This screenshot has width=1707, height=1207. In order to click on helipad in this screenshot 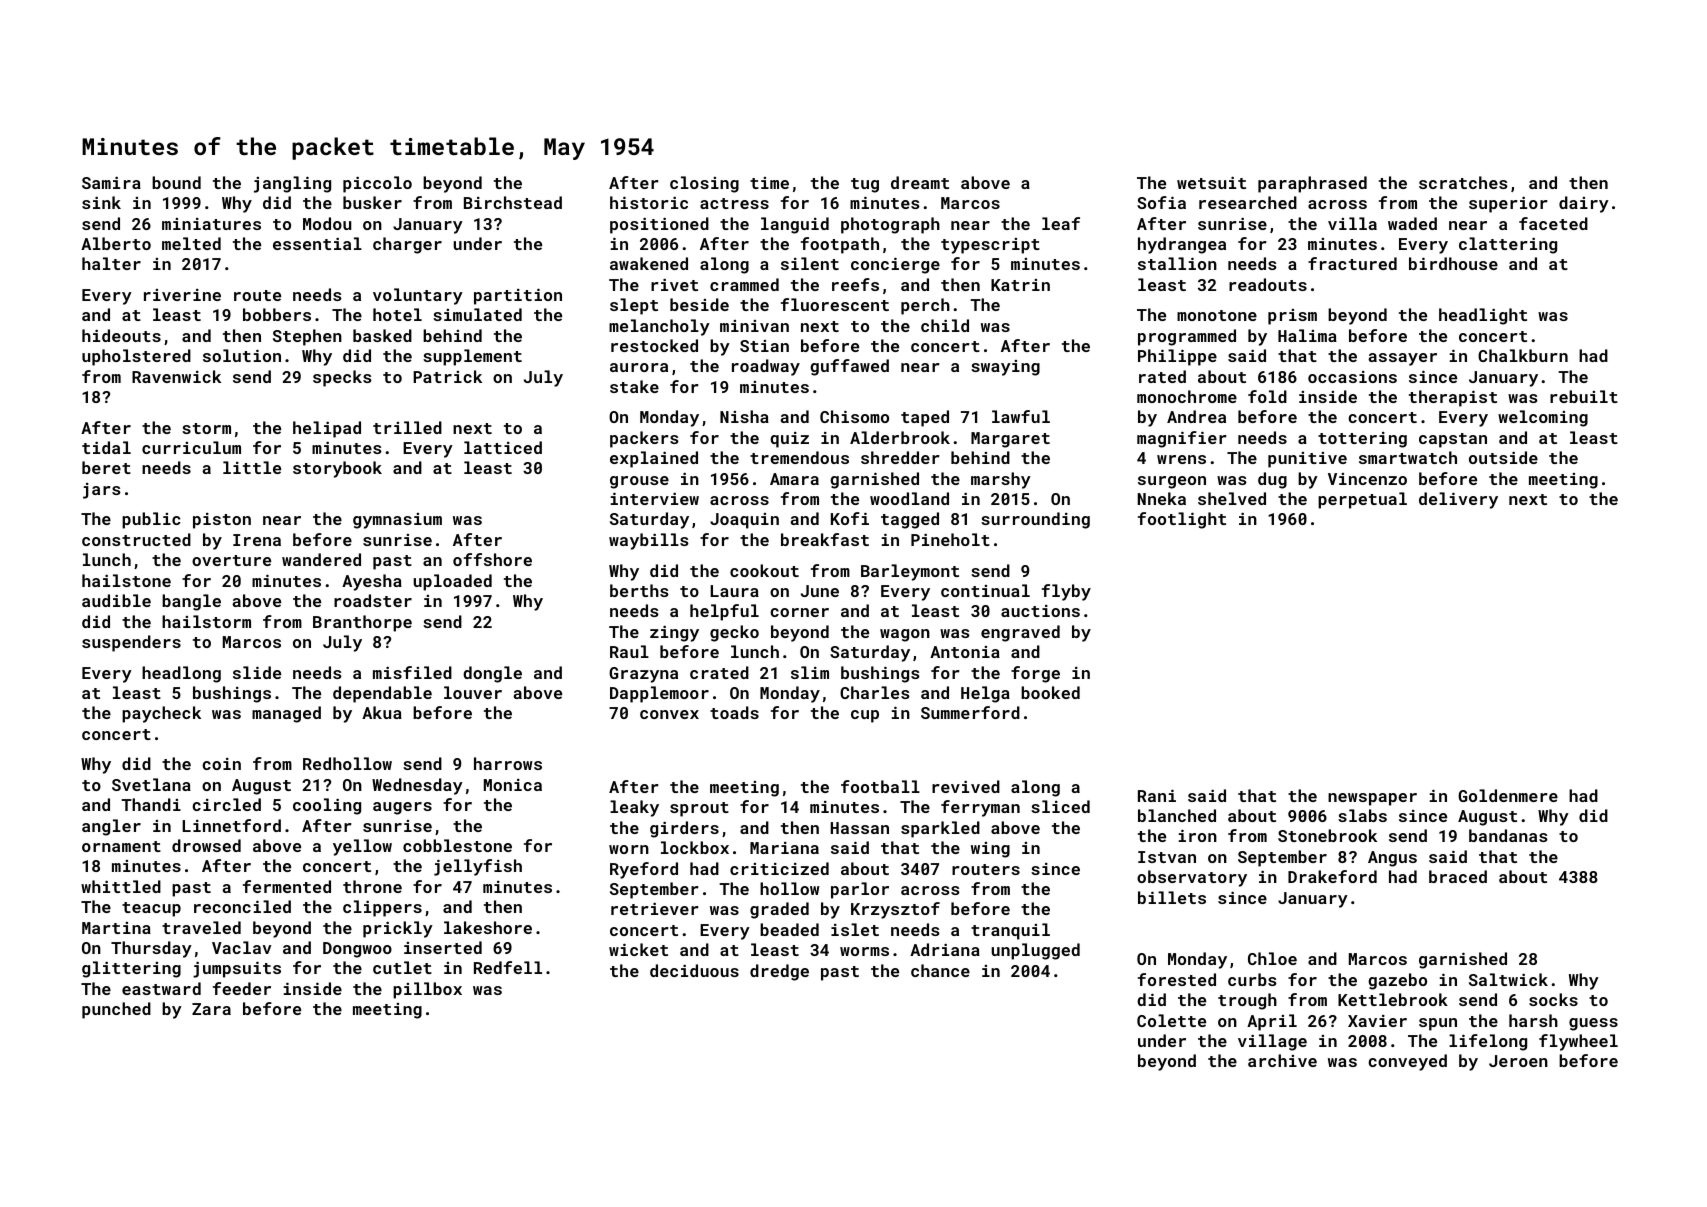, I will do `click(327, 429)`.
